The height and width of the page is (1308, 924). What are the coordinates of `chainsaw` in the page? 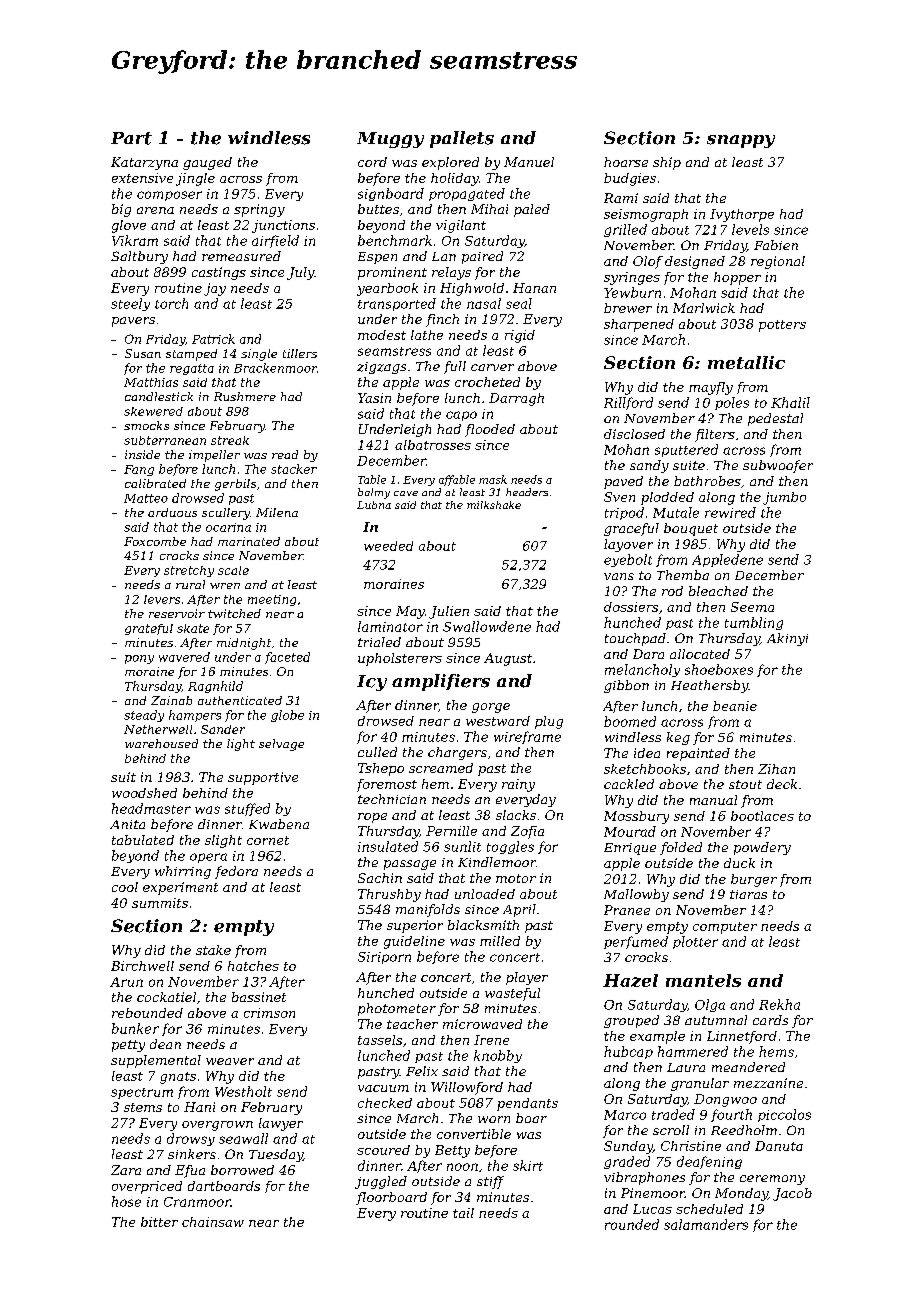 It's located at (213, 1222).
